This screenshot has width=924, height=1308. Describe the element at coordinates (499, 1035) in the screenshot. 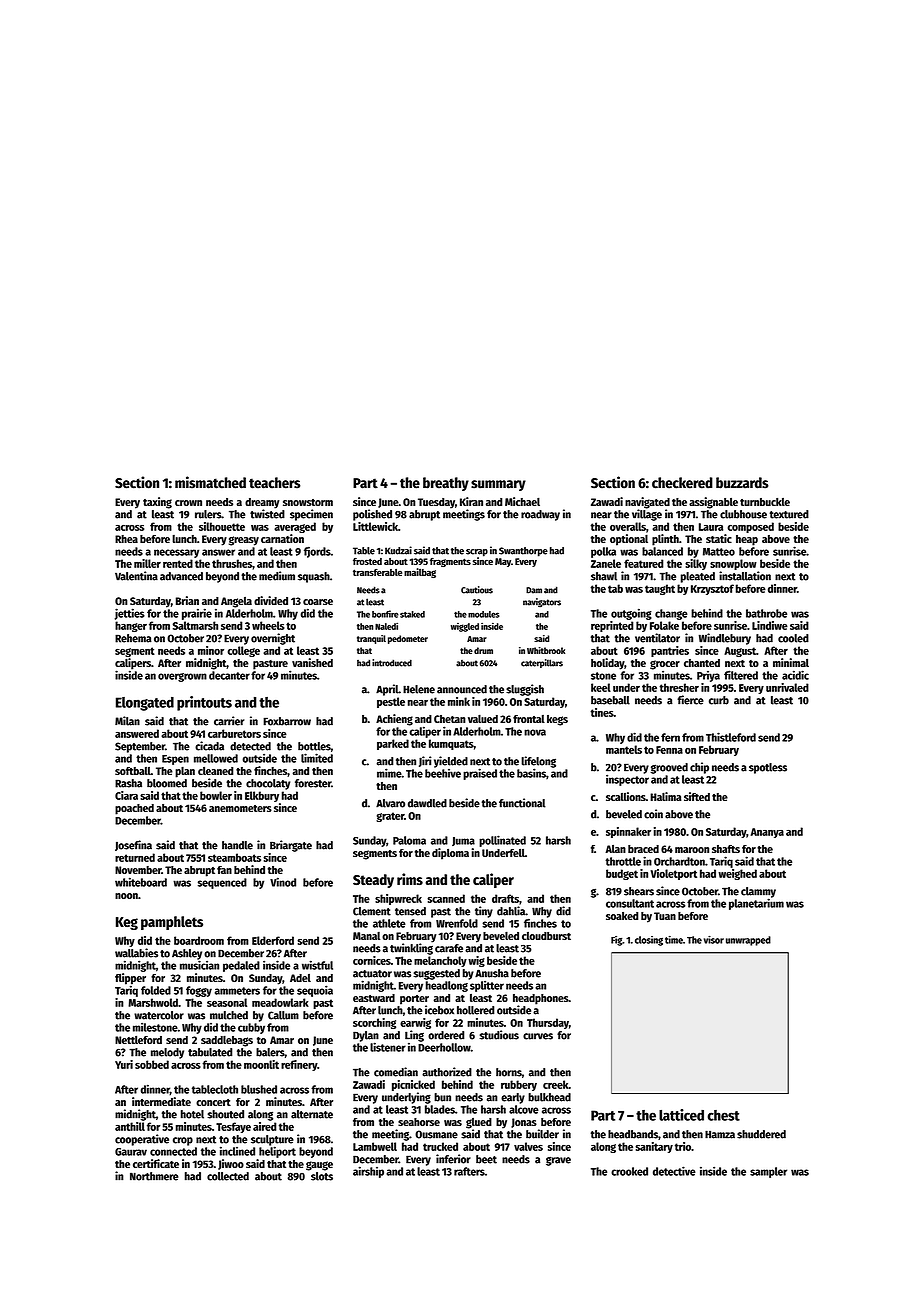

I see `studious` at that location.
